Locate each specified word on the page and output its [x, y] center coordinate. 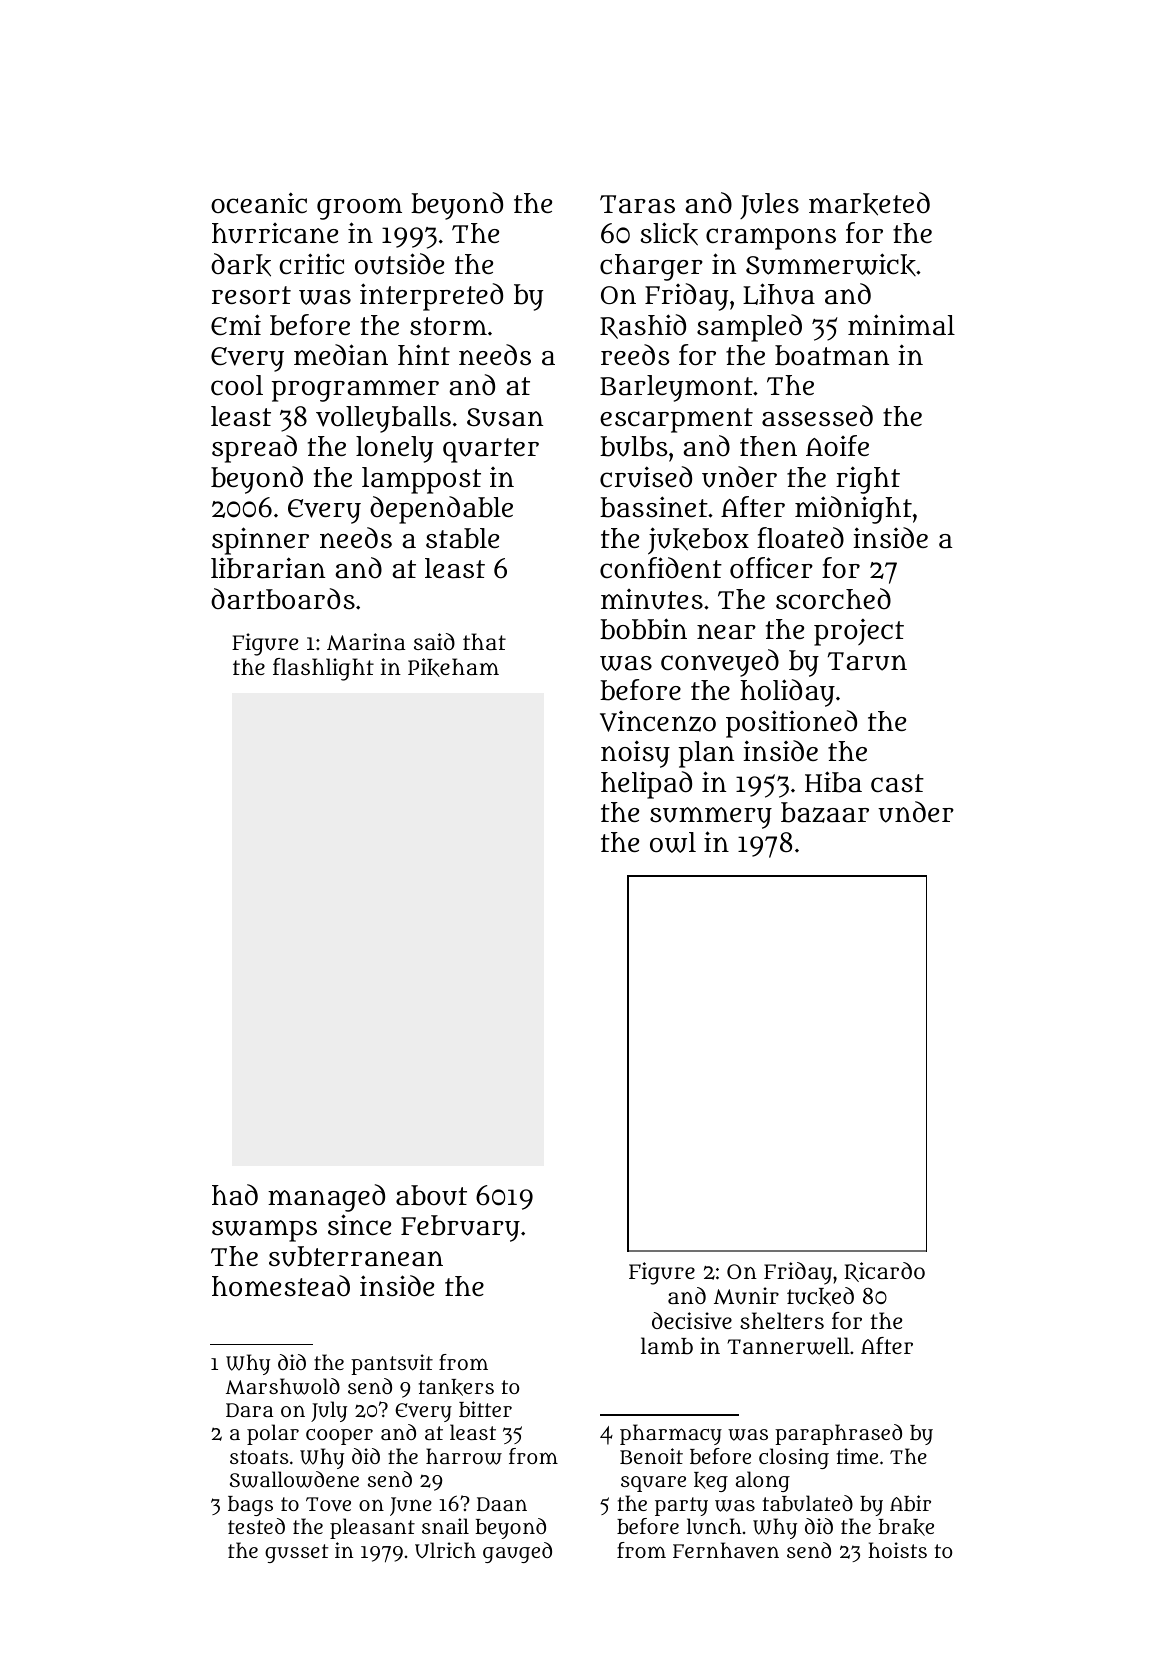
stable [462, 538]
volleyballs [383, 419]
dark [241, 265]
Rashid [643, 326]
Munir [746, 1296]
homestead [281, 1286]
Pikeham [453, 667]
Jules [769, 206]
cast [897, 783]
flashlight [323, 669]
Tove [328, 1504]
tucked [820, 1296]
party [681, 1506]
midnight [853, 510]
